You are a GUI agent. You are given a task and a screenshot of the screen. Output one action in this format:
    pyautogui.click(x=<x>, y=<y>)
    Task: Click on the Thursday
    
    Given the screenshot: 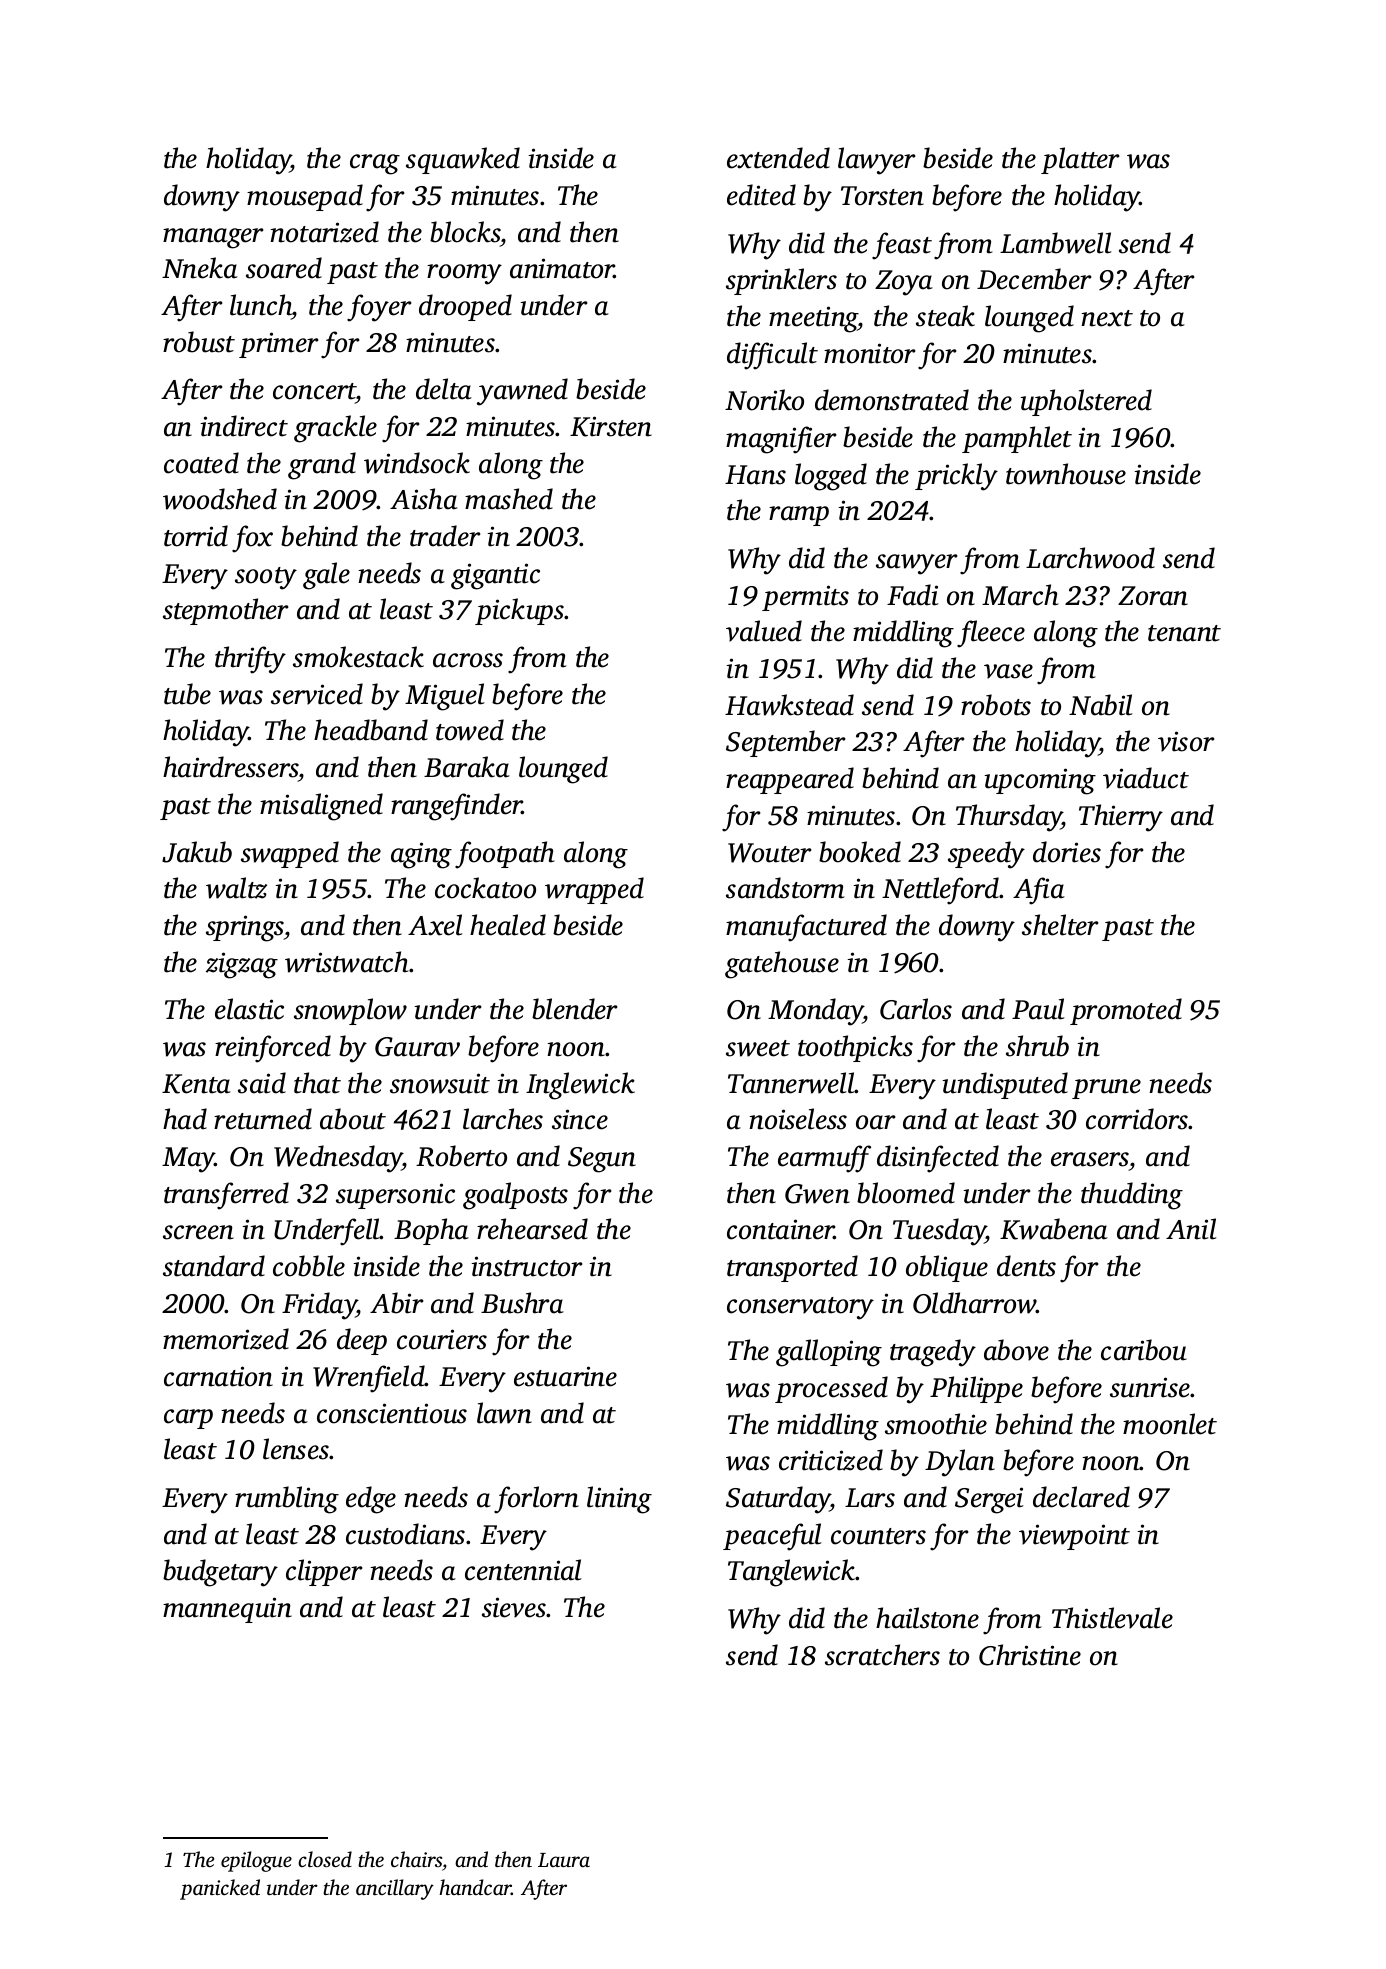 What is the action you would take?
    pyautogui.click(x=1009, y=818)
